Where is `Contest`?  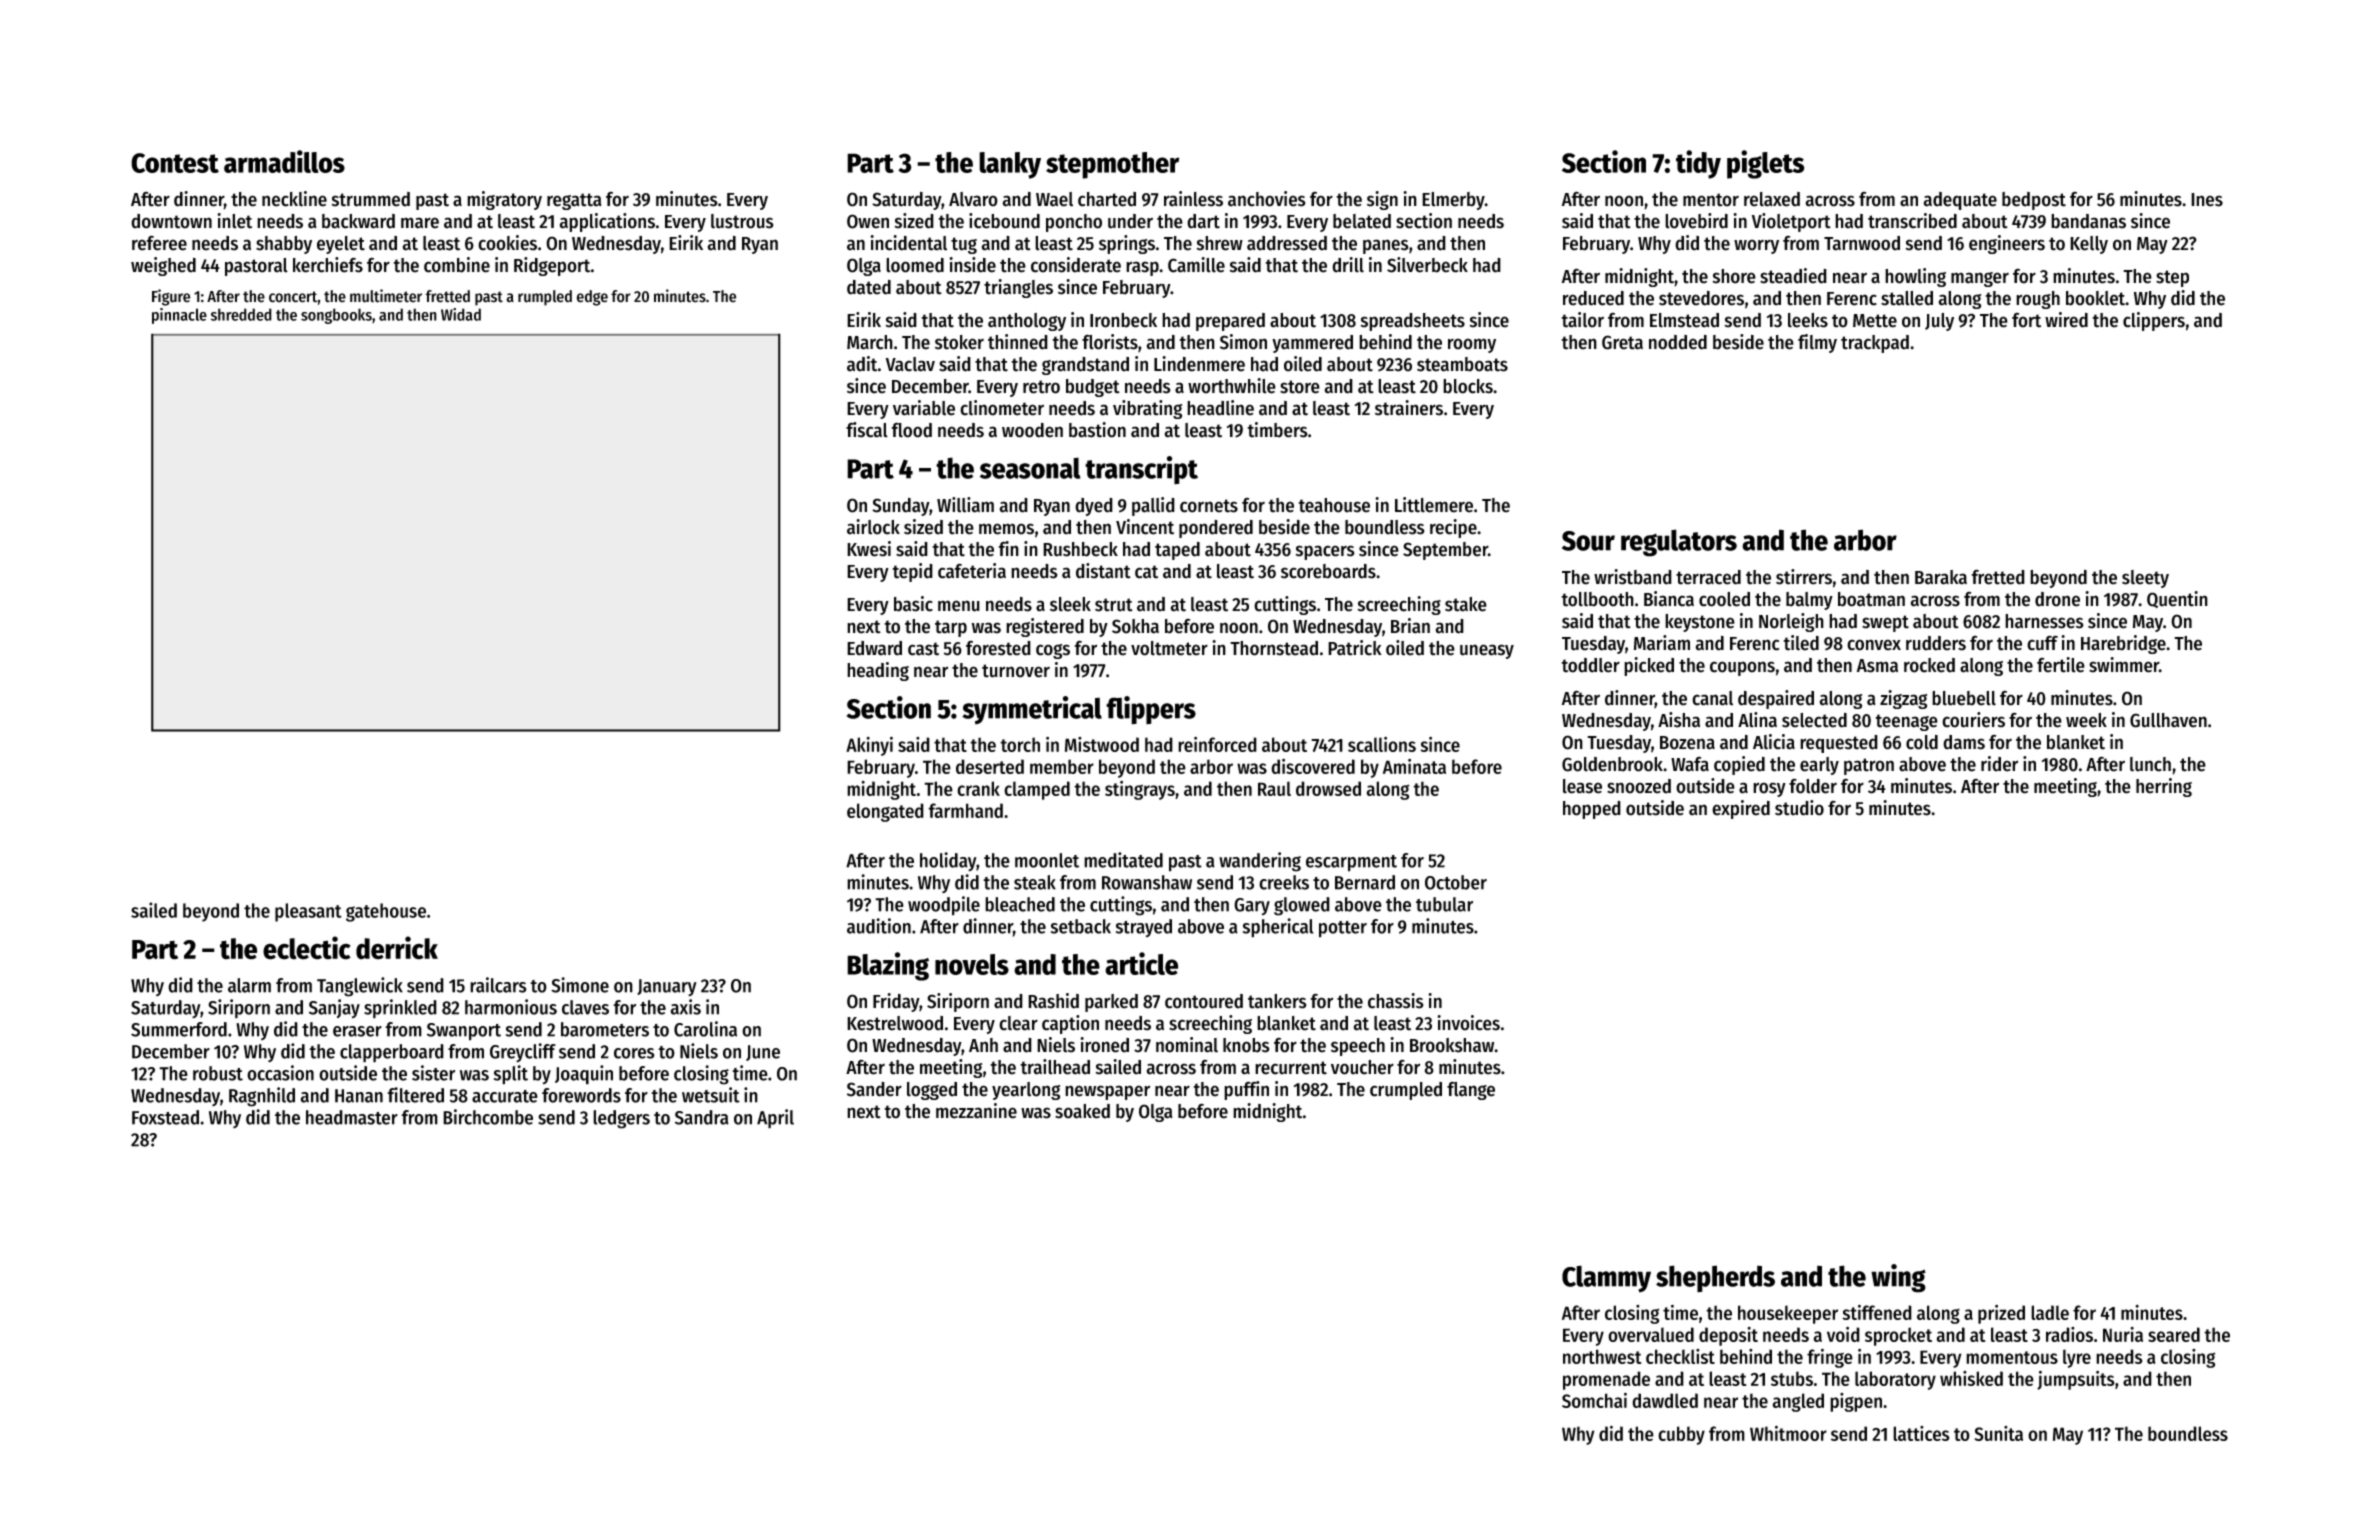
Contest is located at coordinates (175, 163).
